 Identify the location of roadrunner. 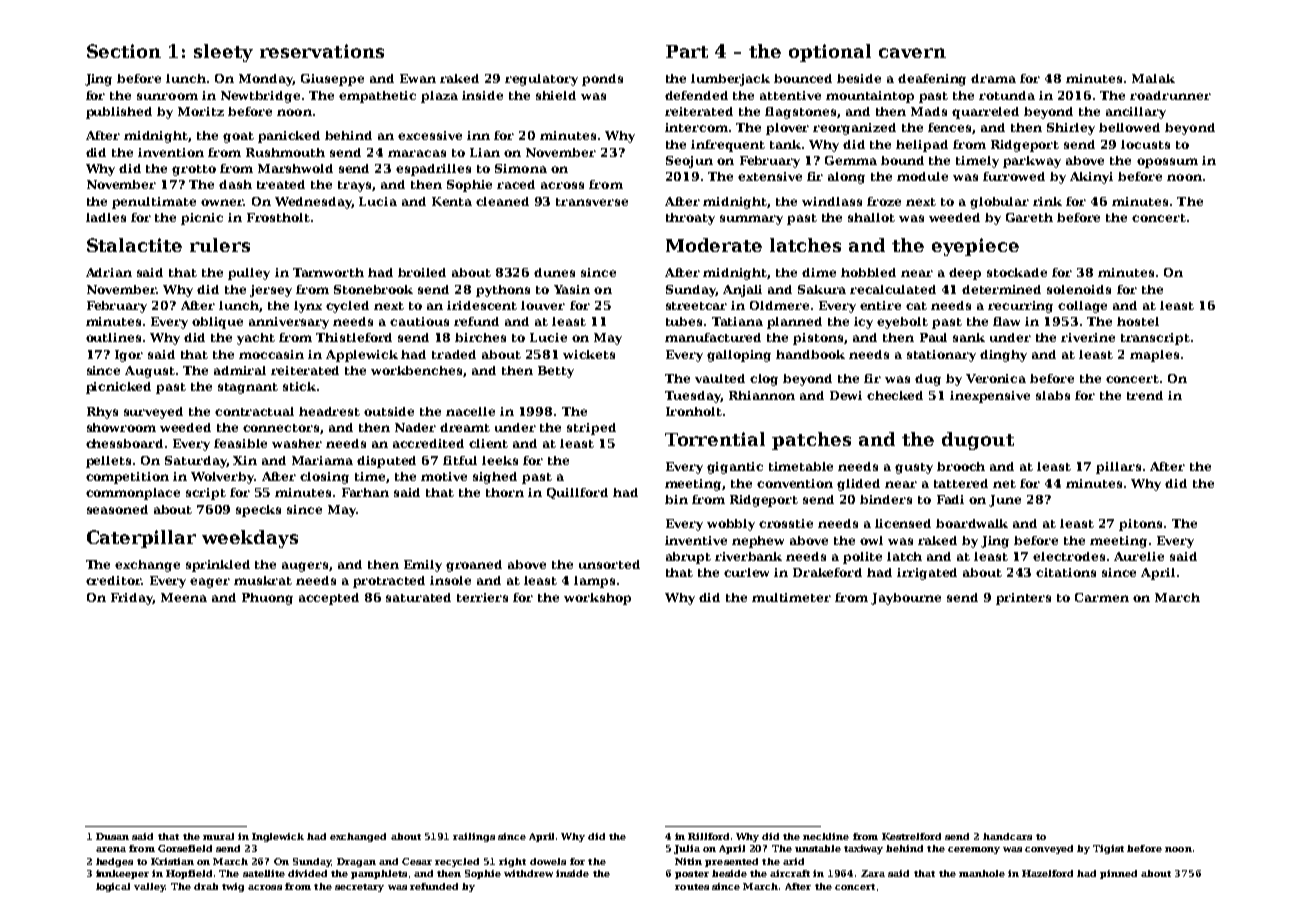
(1170, 95).
